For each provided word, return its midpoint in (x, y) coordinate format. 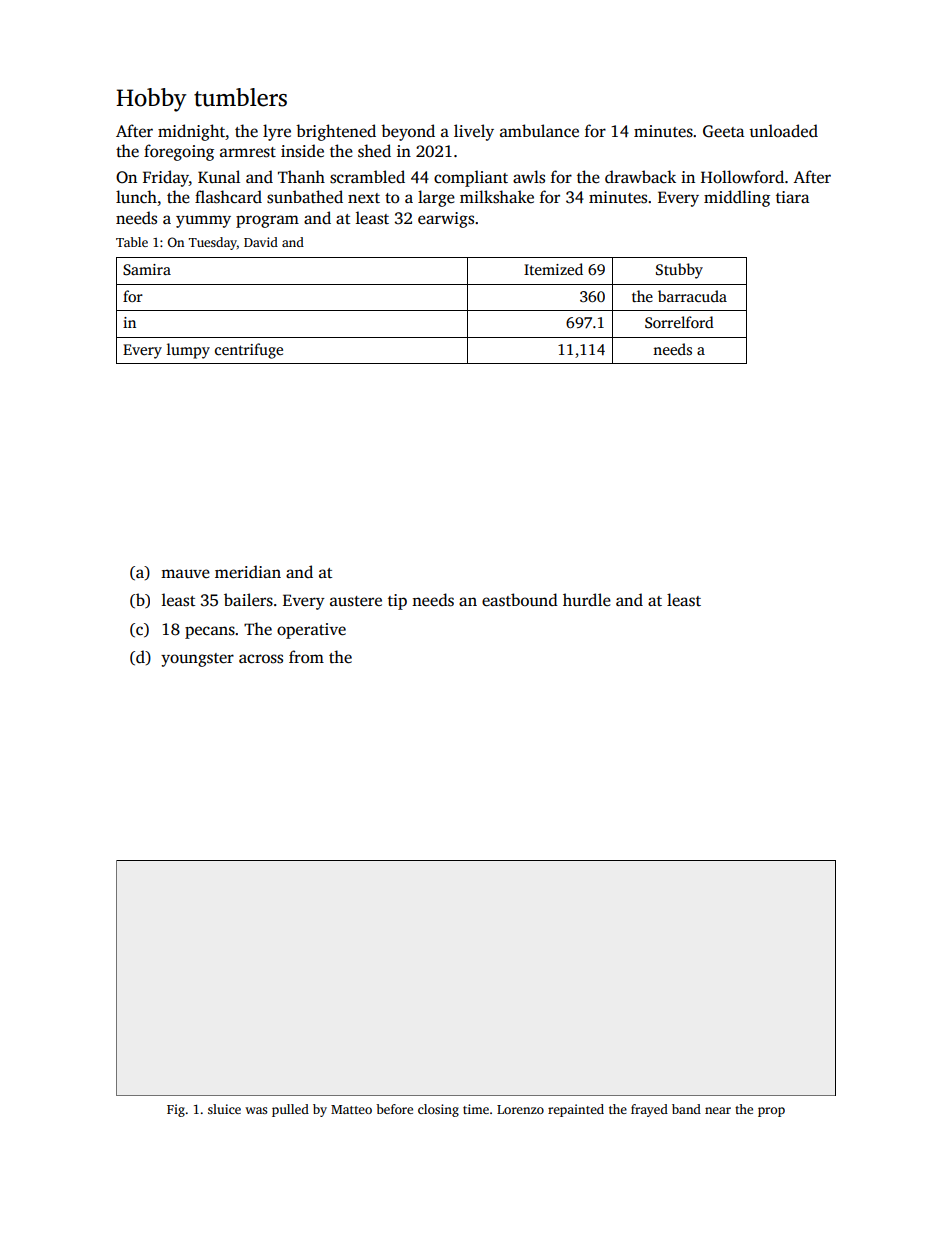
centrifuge (249, 351)
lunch (136, 197)
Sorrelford (679, 322)
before (394, 1109)
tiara (792, 197)
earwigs (446, 220)
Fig (176, 1110)
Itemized (553, 269)
